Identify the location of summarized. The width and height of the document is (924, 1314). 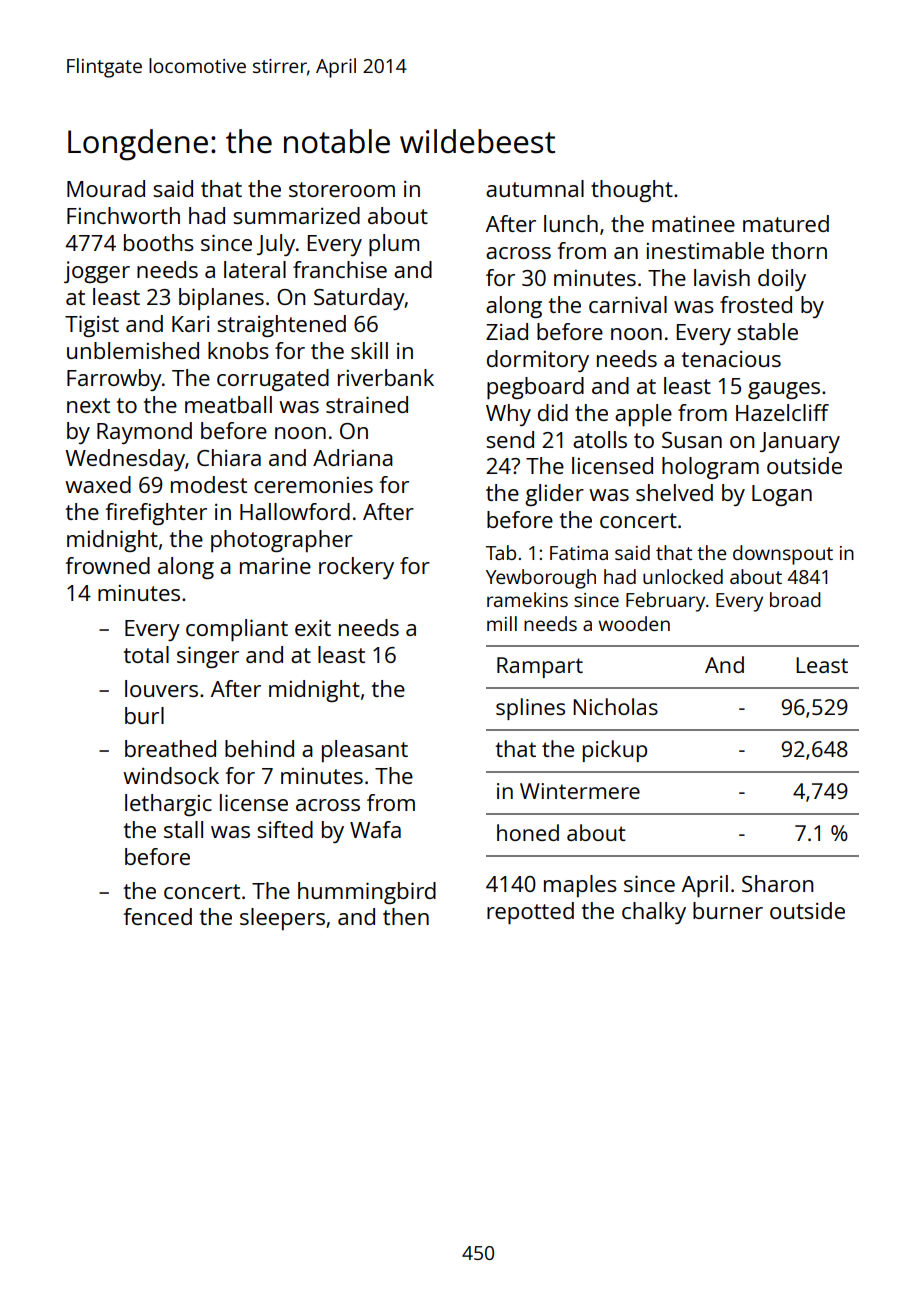
(296, 215).
